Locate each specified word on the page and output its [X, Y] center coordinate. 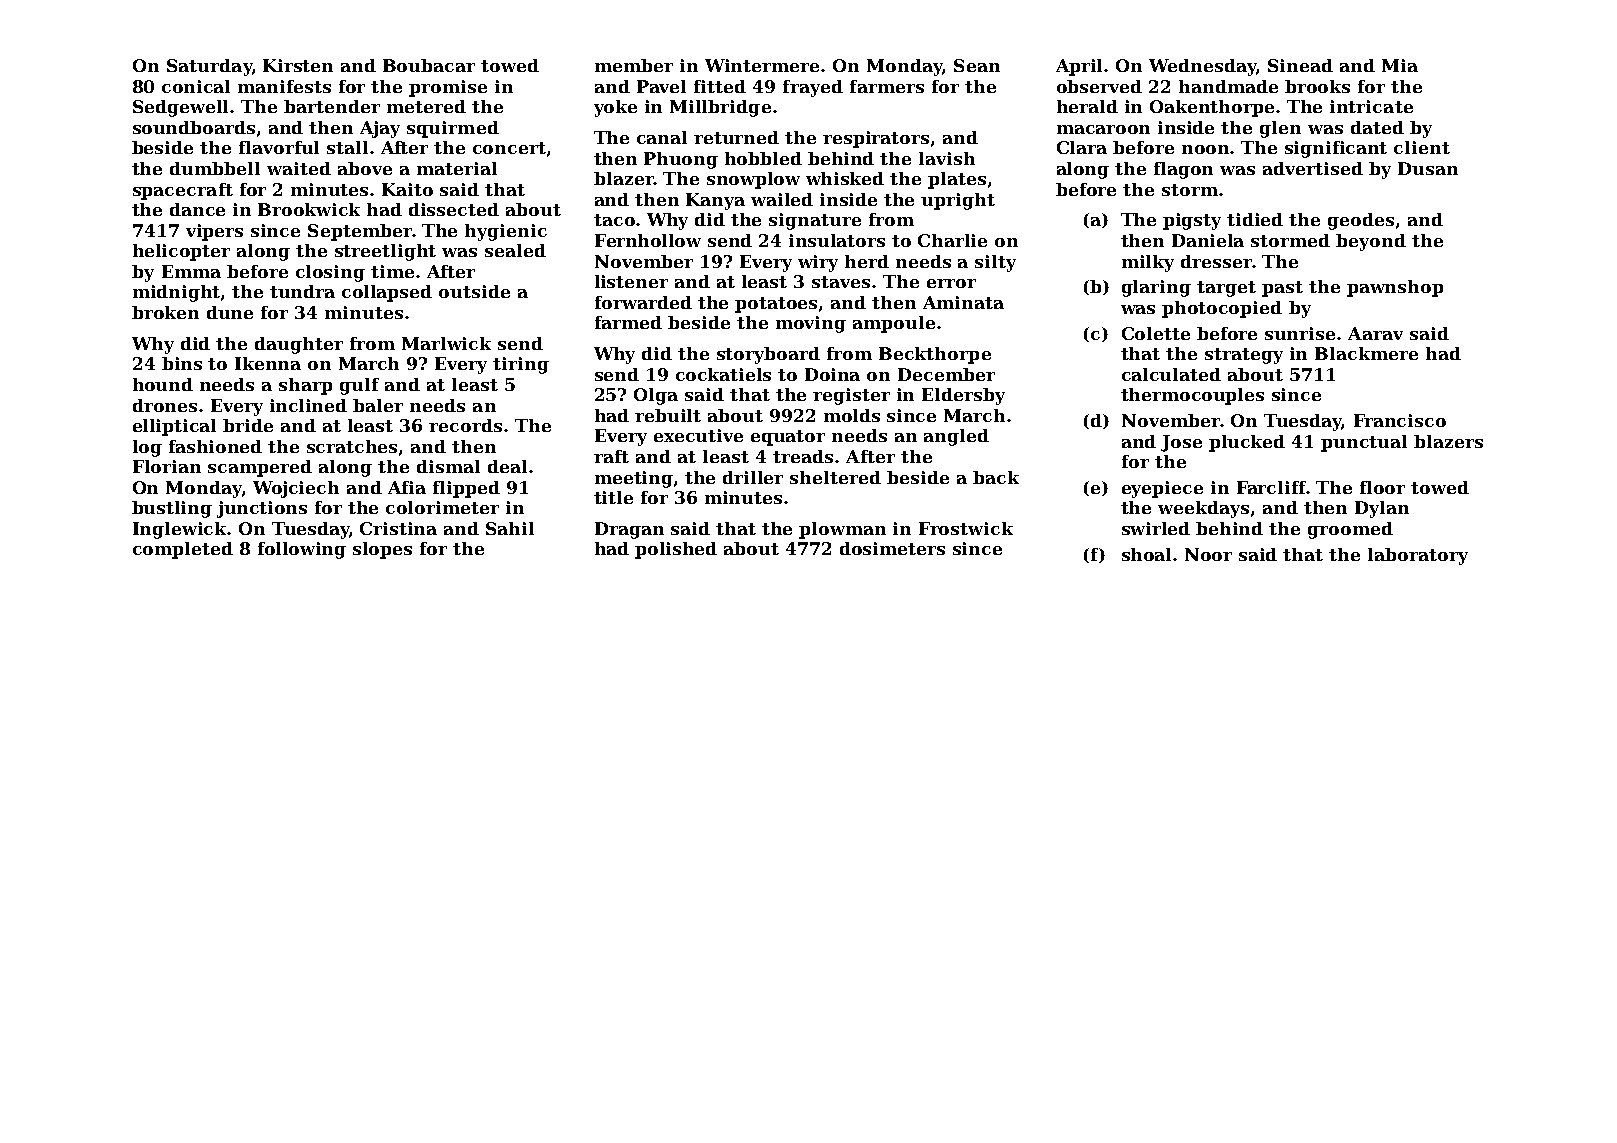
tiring [521, 365]
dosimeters [892, 548]
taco [614, 220]
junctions [262, 509]
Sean [977, 65]
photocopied [1222, 309]
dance [197, 209]
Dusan [1428, 168]
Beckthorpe [935, 355]
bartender [332, 106]
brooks [1317, 86]
